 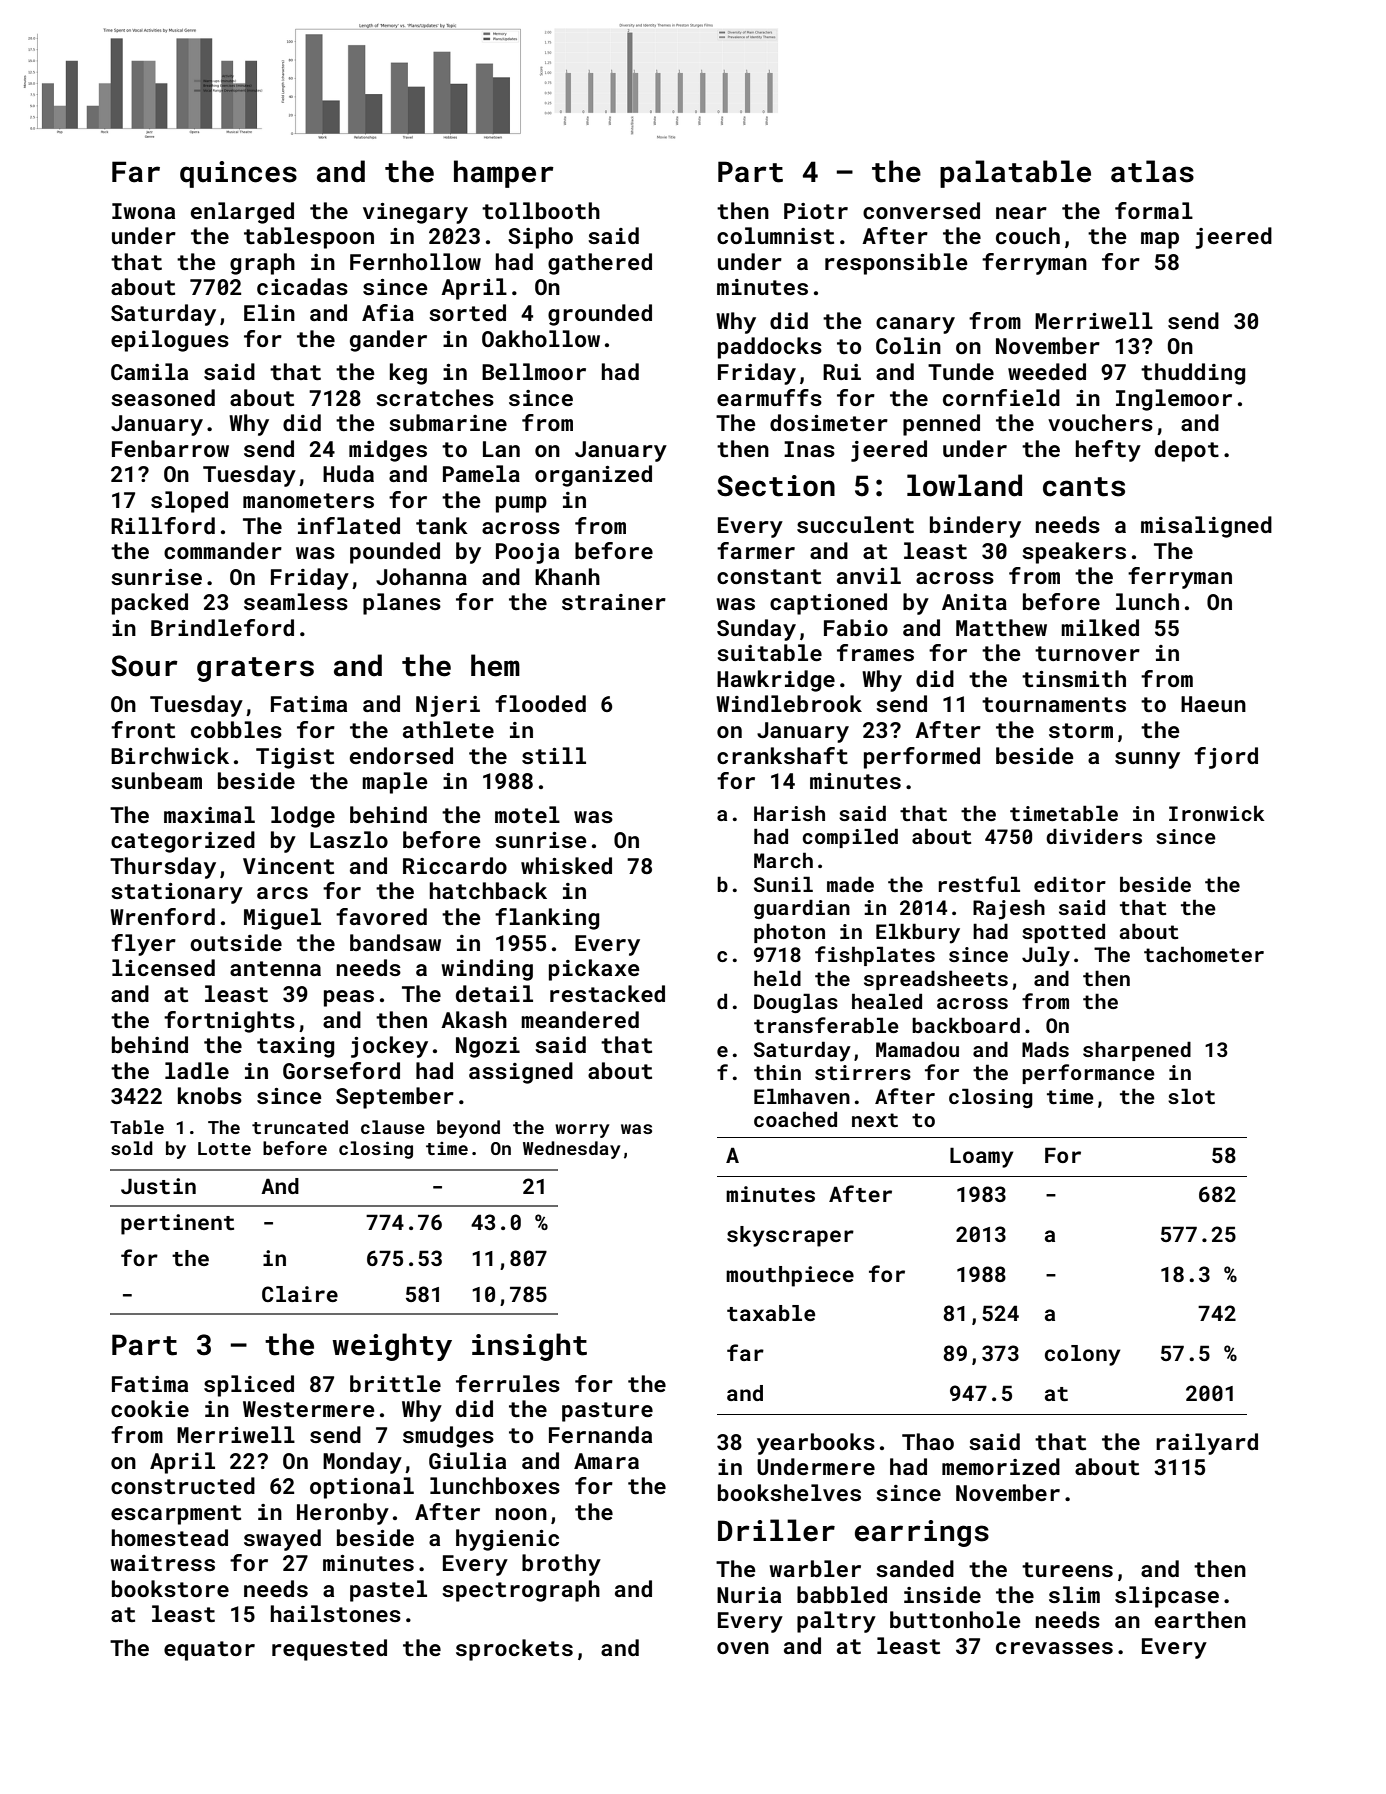 I want to click on weeded, so click(x=1047, y=371).
